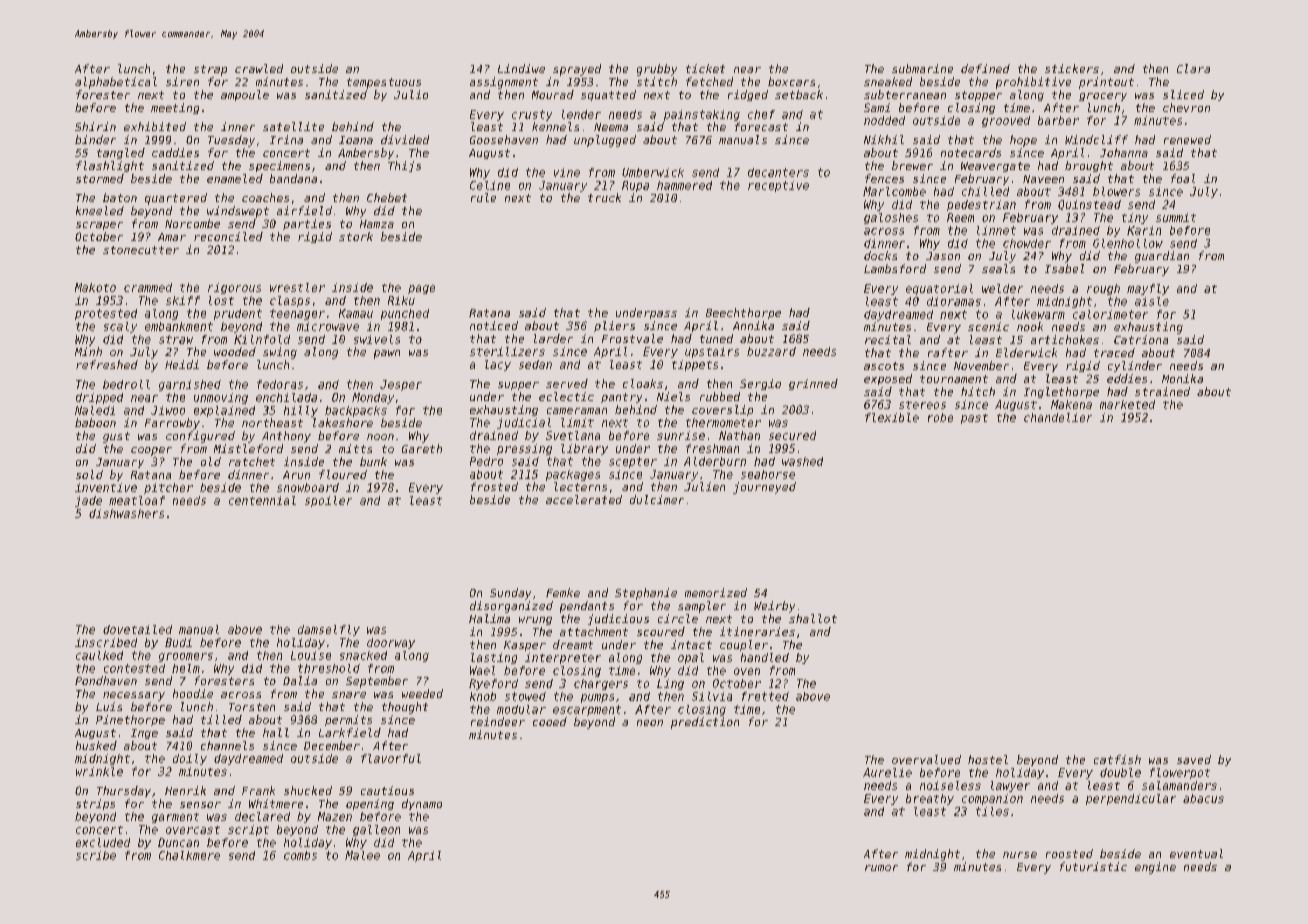 The height and width of the screenshot is (924, 1308). What do you see at coordinates (604, 197) in the screenshot?
I see `truck` at bounding box center [604, 197].
